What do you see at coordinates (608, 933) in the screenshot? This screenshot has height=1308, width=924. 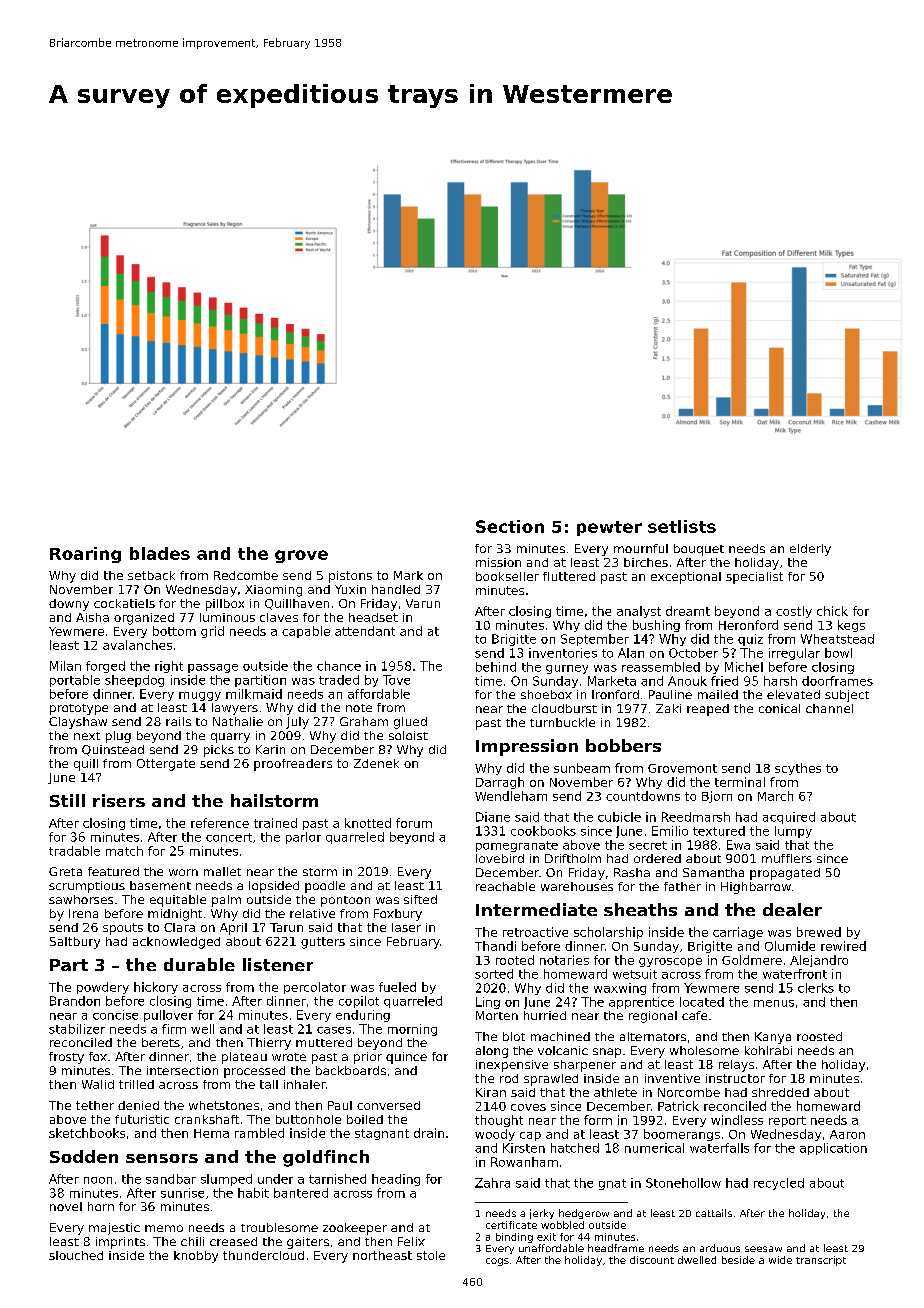 I see `scholarship` at bounding box center [608, 933].
